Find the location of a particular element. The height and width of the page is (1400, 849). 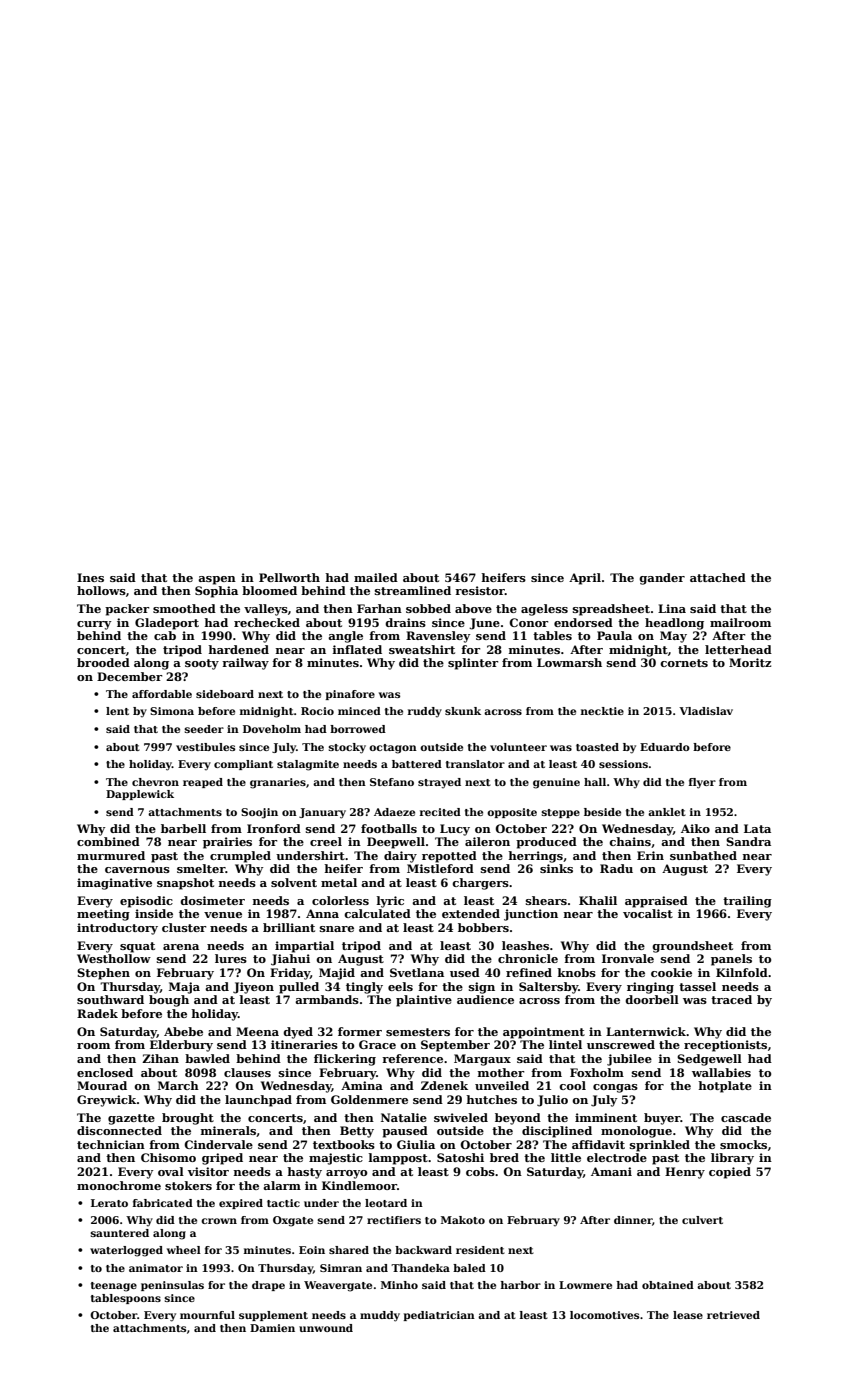

traced is located at coordinates (731, 999).
